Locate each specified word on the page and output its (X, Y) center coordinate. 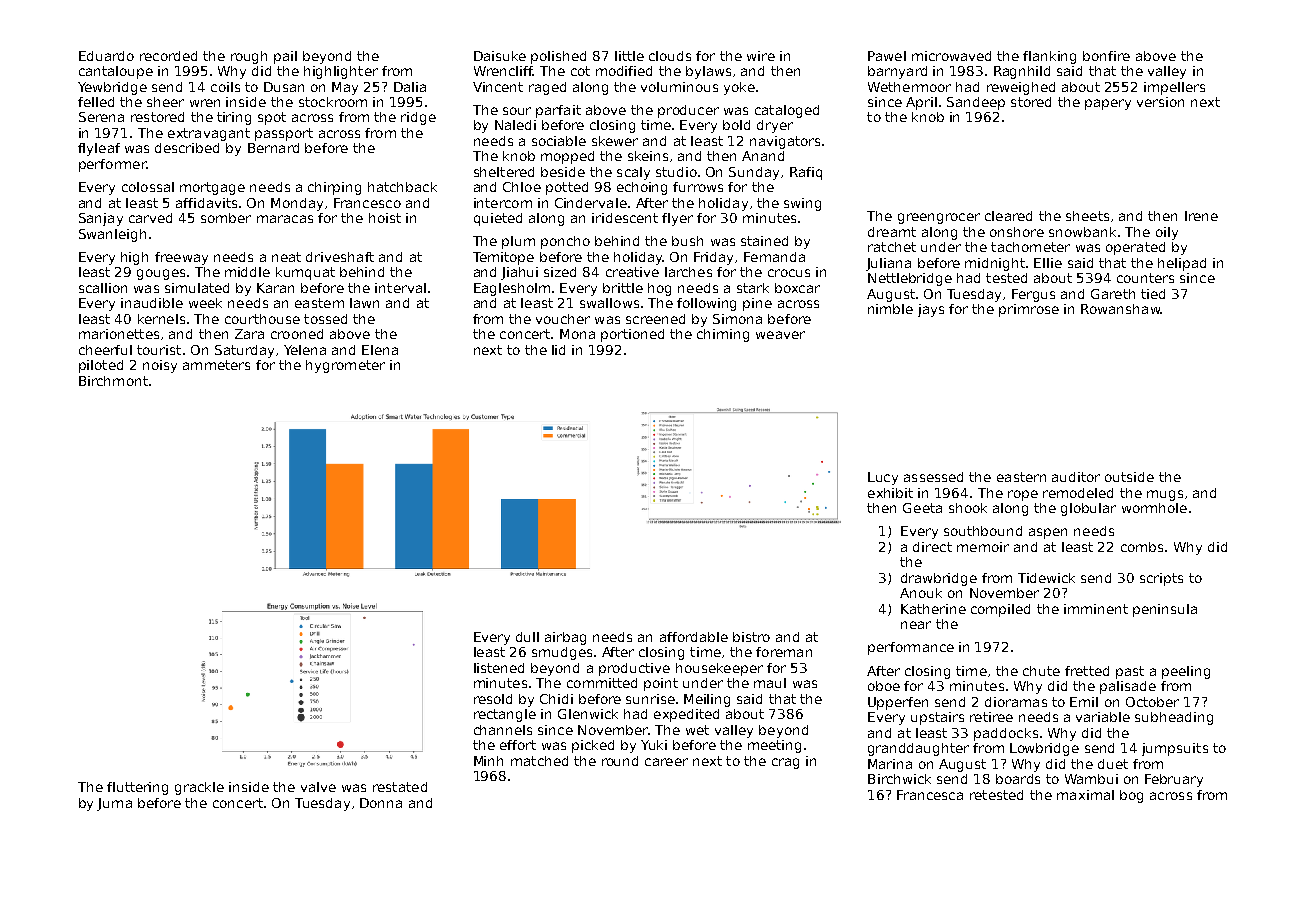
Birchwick (899, 779)
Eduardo (106, 56)
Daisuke (500, 56)
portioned (632, 335)
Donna (381, 803)
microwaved (951, 56)
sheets (1087, 216)
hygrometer (345, 366)
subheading (1174, 718)
